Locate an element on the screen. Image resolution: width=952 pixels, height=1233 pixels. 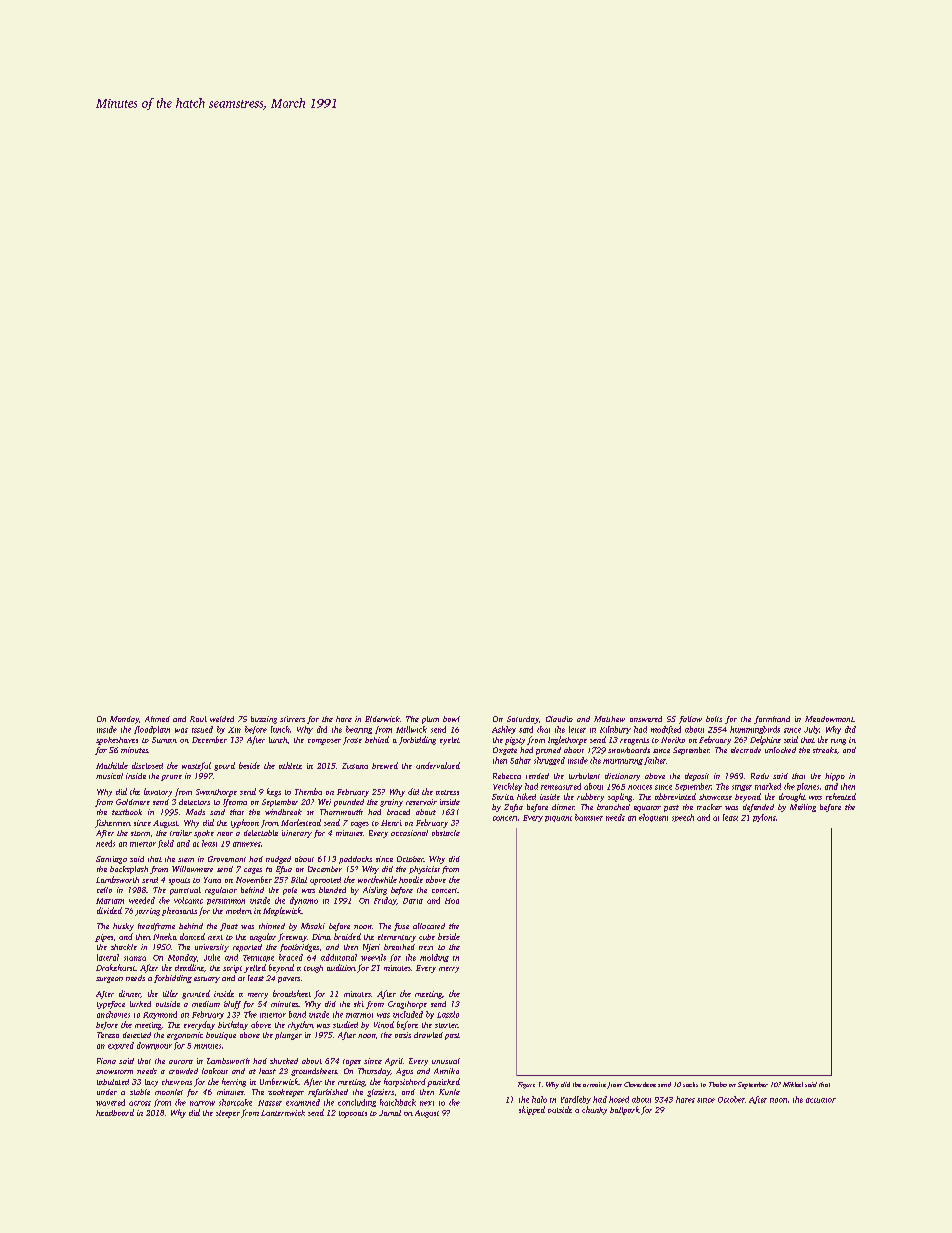
Mikkel is located at coordinates (793, 1084).
